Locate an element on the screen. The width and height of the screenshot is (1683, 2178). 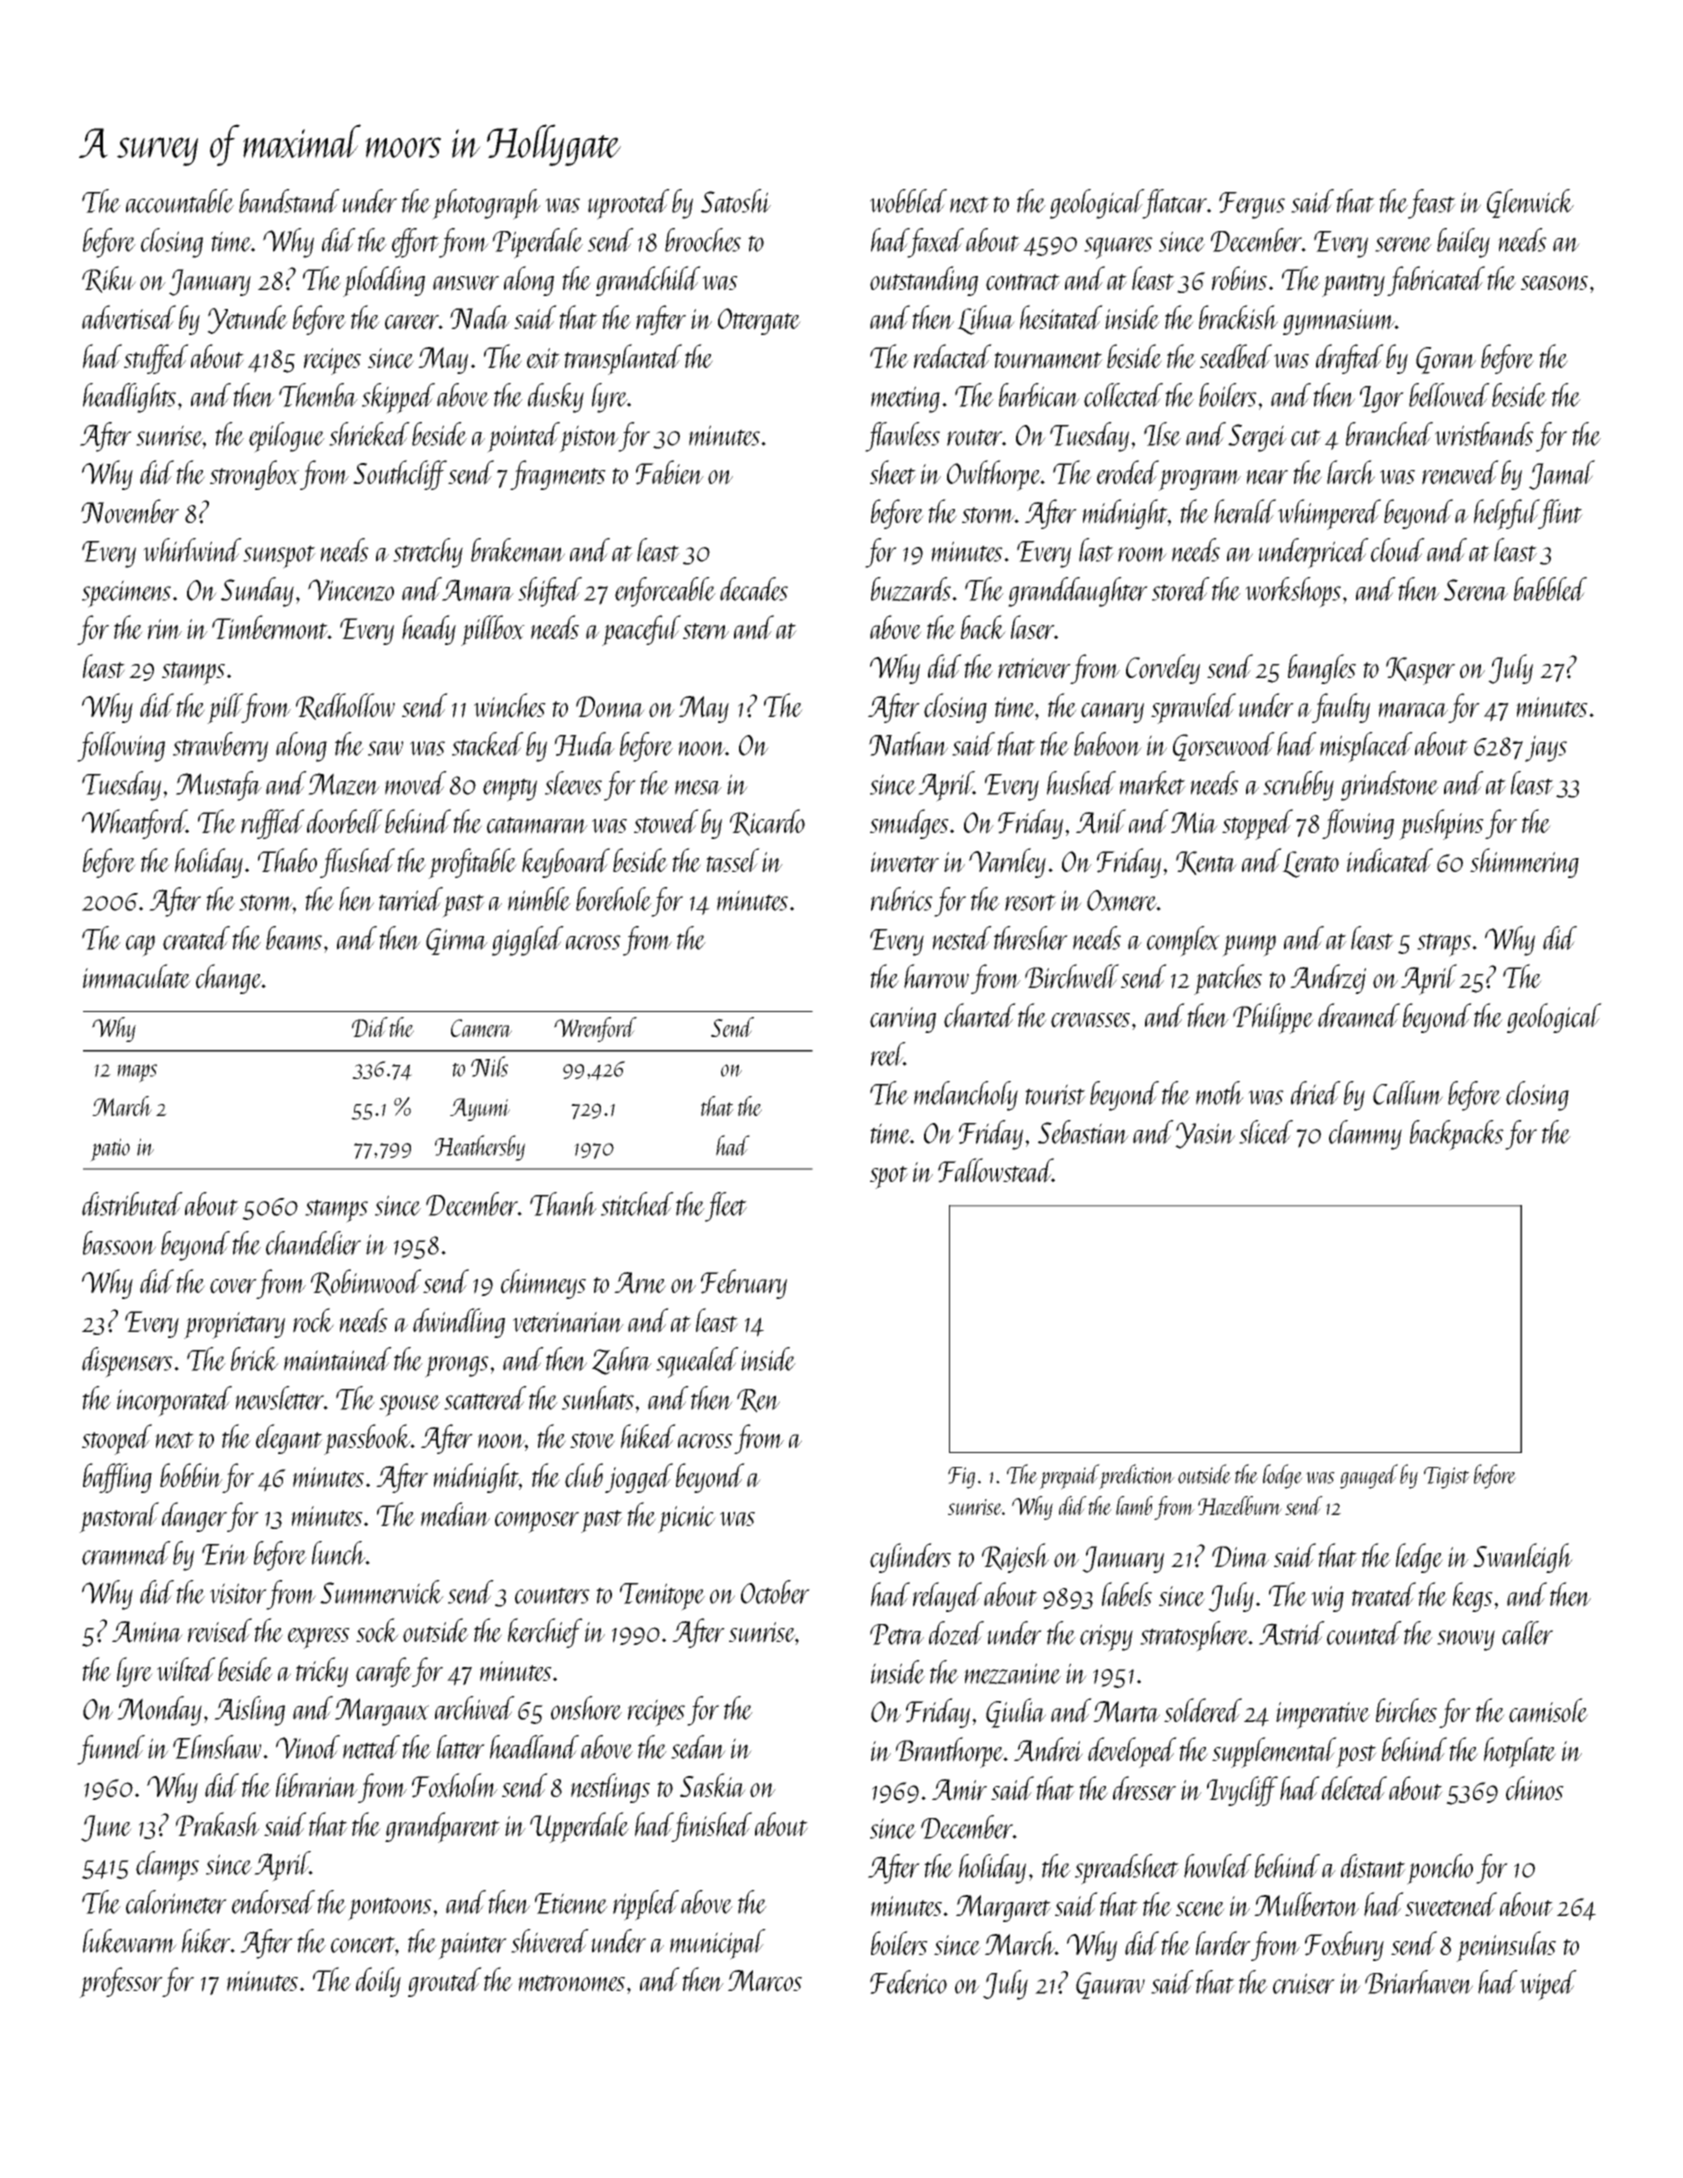
Heathersby is located at coordinates (480, 1148).
